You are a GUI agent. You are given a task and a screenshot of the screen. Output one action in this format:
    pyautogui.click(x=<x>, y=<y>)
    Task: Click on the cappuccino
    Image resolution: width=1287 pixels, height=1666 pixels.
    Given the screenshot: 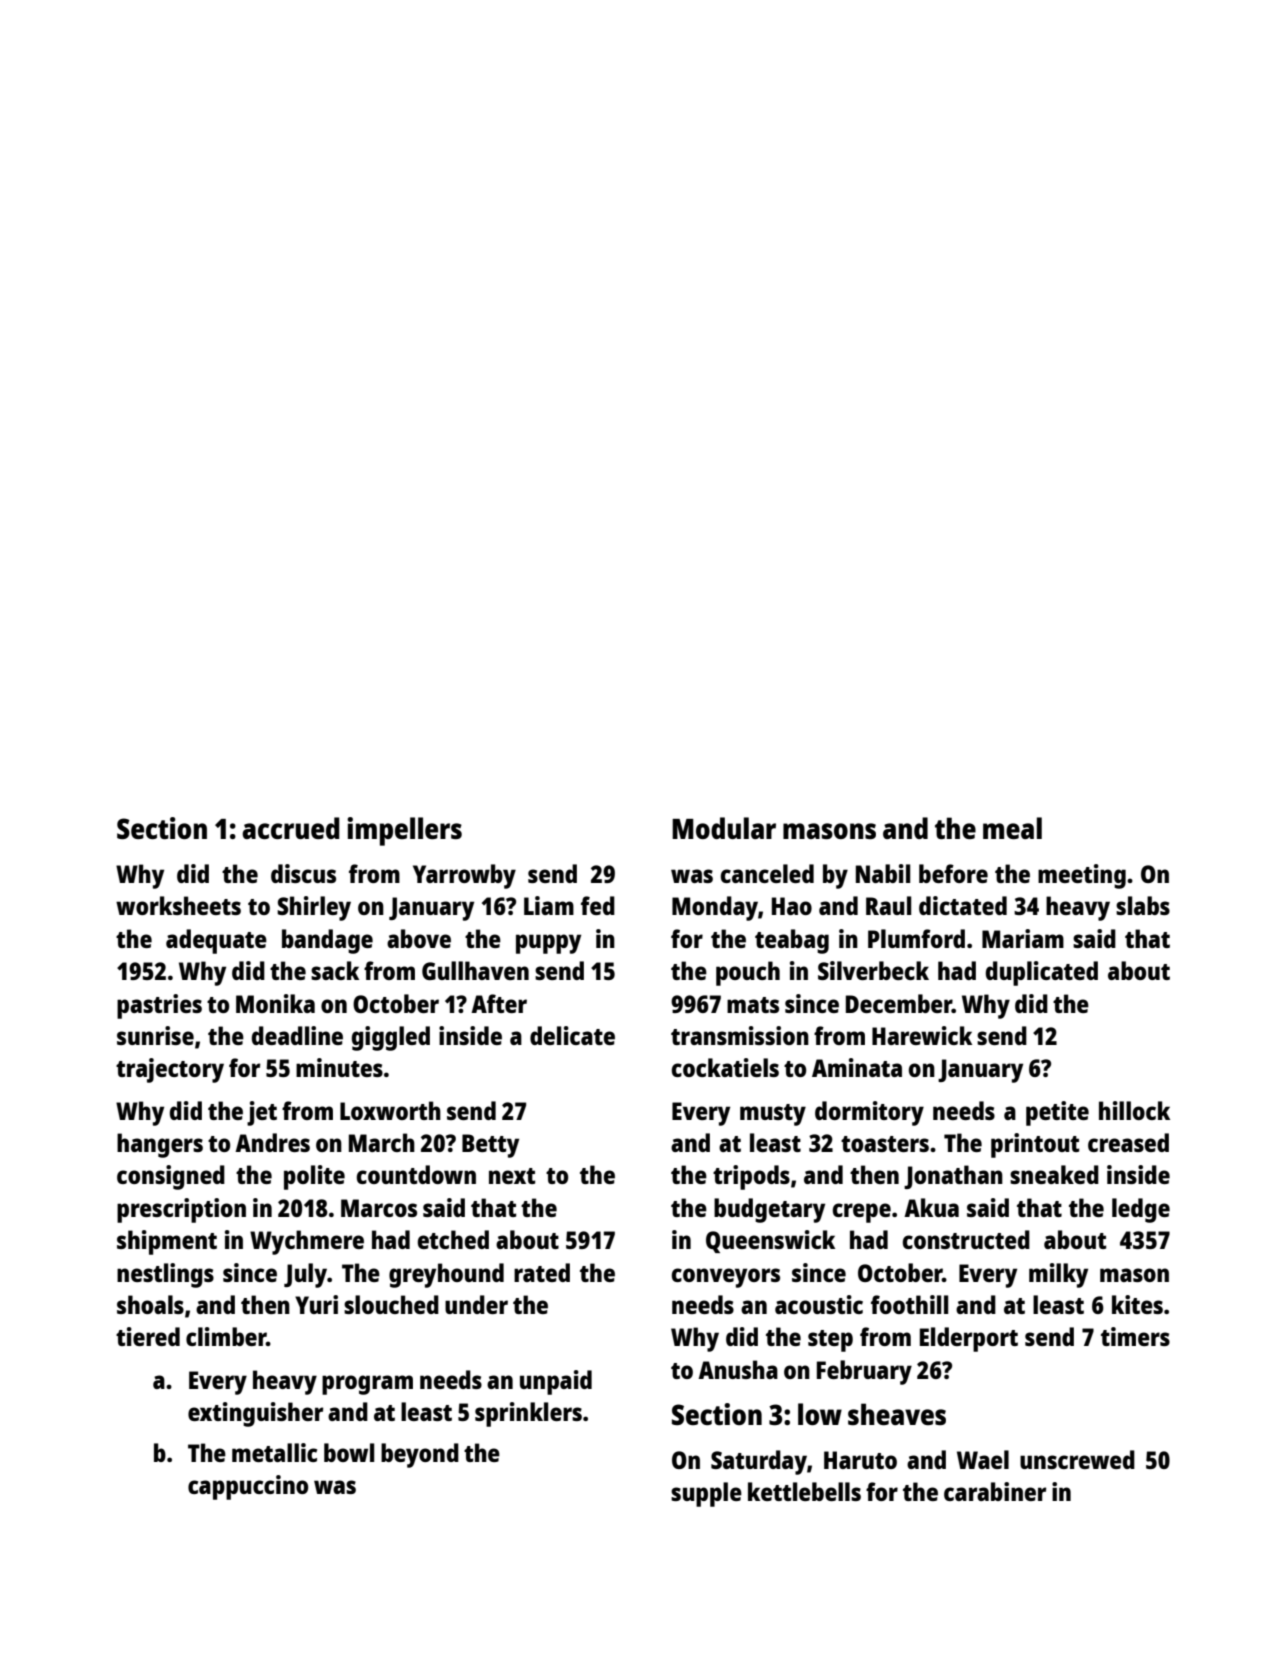 What is the action you would take?
    pyautogui.click(x=248, y=1487)
